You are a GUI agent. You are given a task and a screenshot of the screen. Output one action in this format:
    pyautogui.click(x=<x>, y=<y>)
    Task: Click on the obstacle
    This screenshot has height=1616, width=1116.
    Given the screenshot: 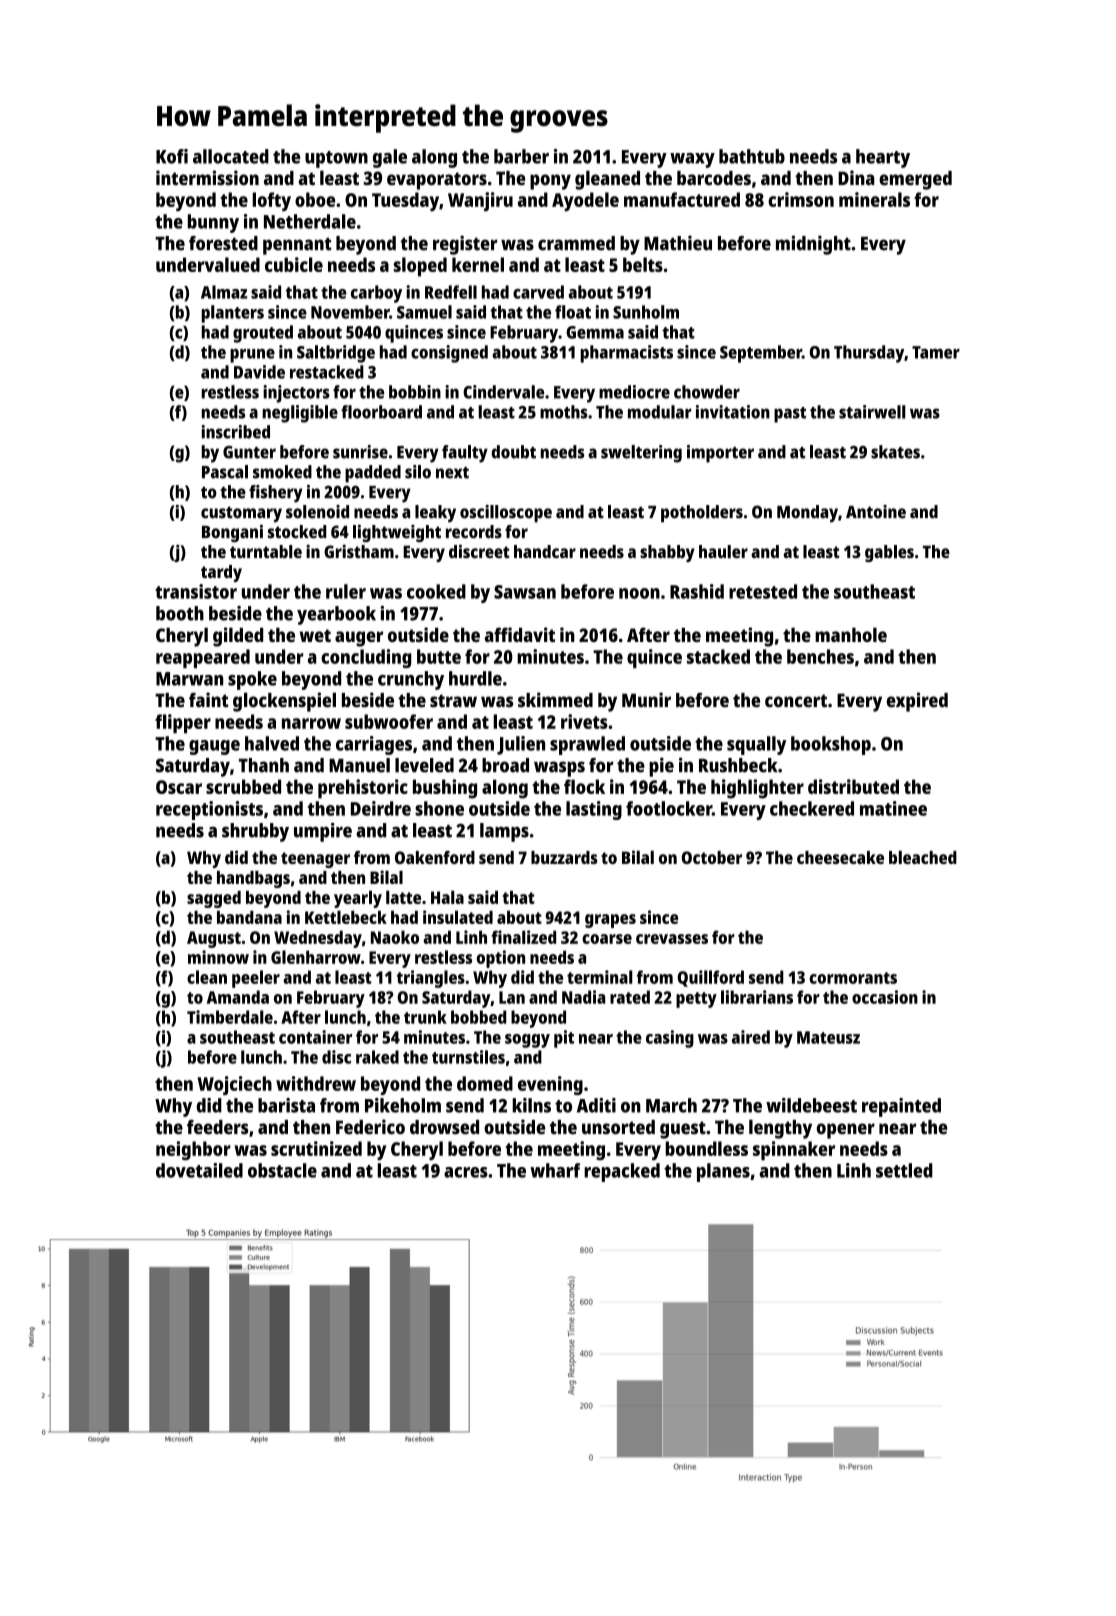 What is the action you would take?
    pyautogui.click(x=282, y=1170)
